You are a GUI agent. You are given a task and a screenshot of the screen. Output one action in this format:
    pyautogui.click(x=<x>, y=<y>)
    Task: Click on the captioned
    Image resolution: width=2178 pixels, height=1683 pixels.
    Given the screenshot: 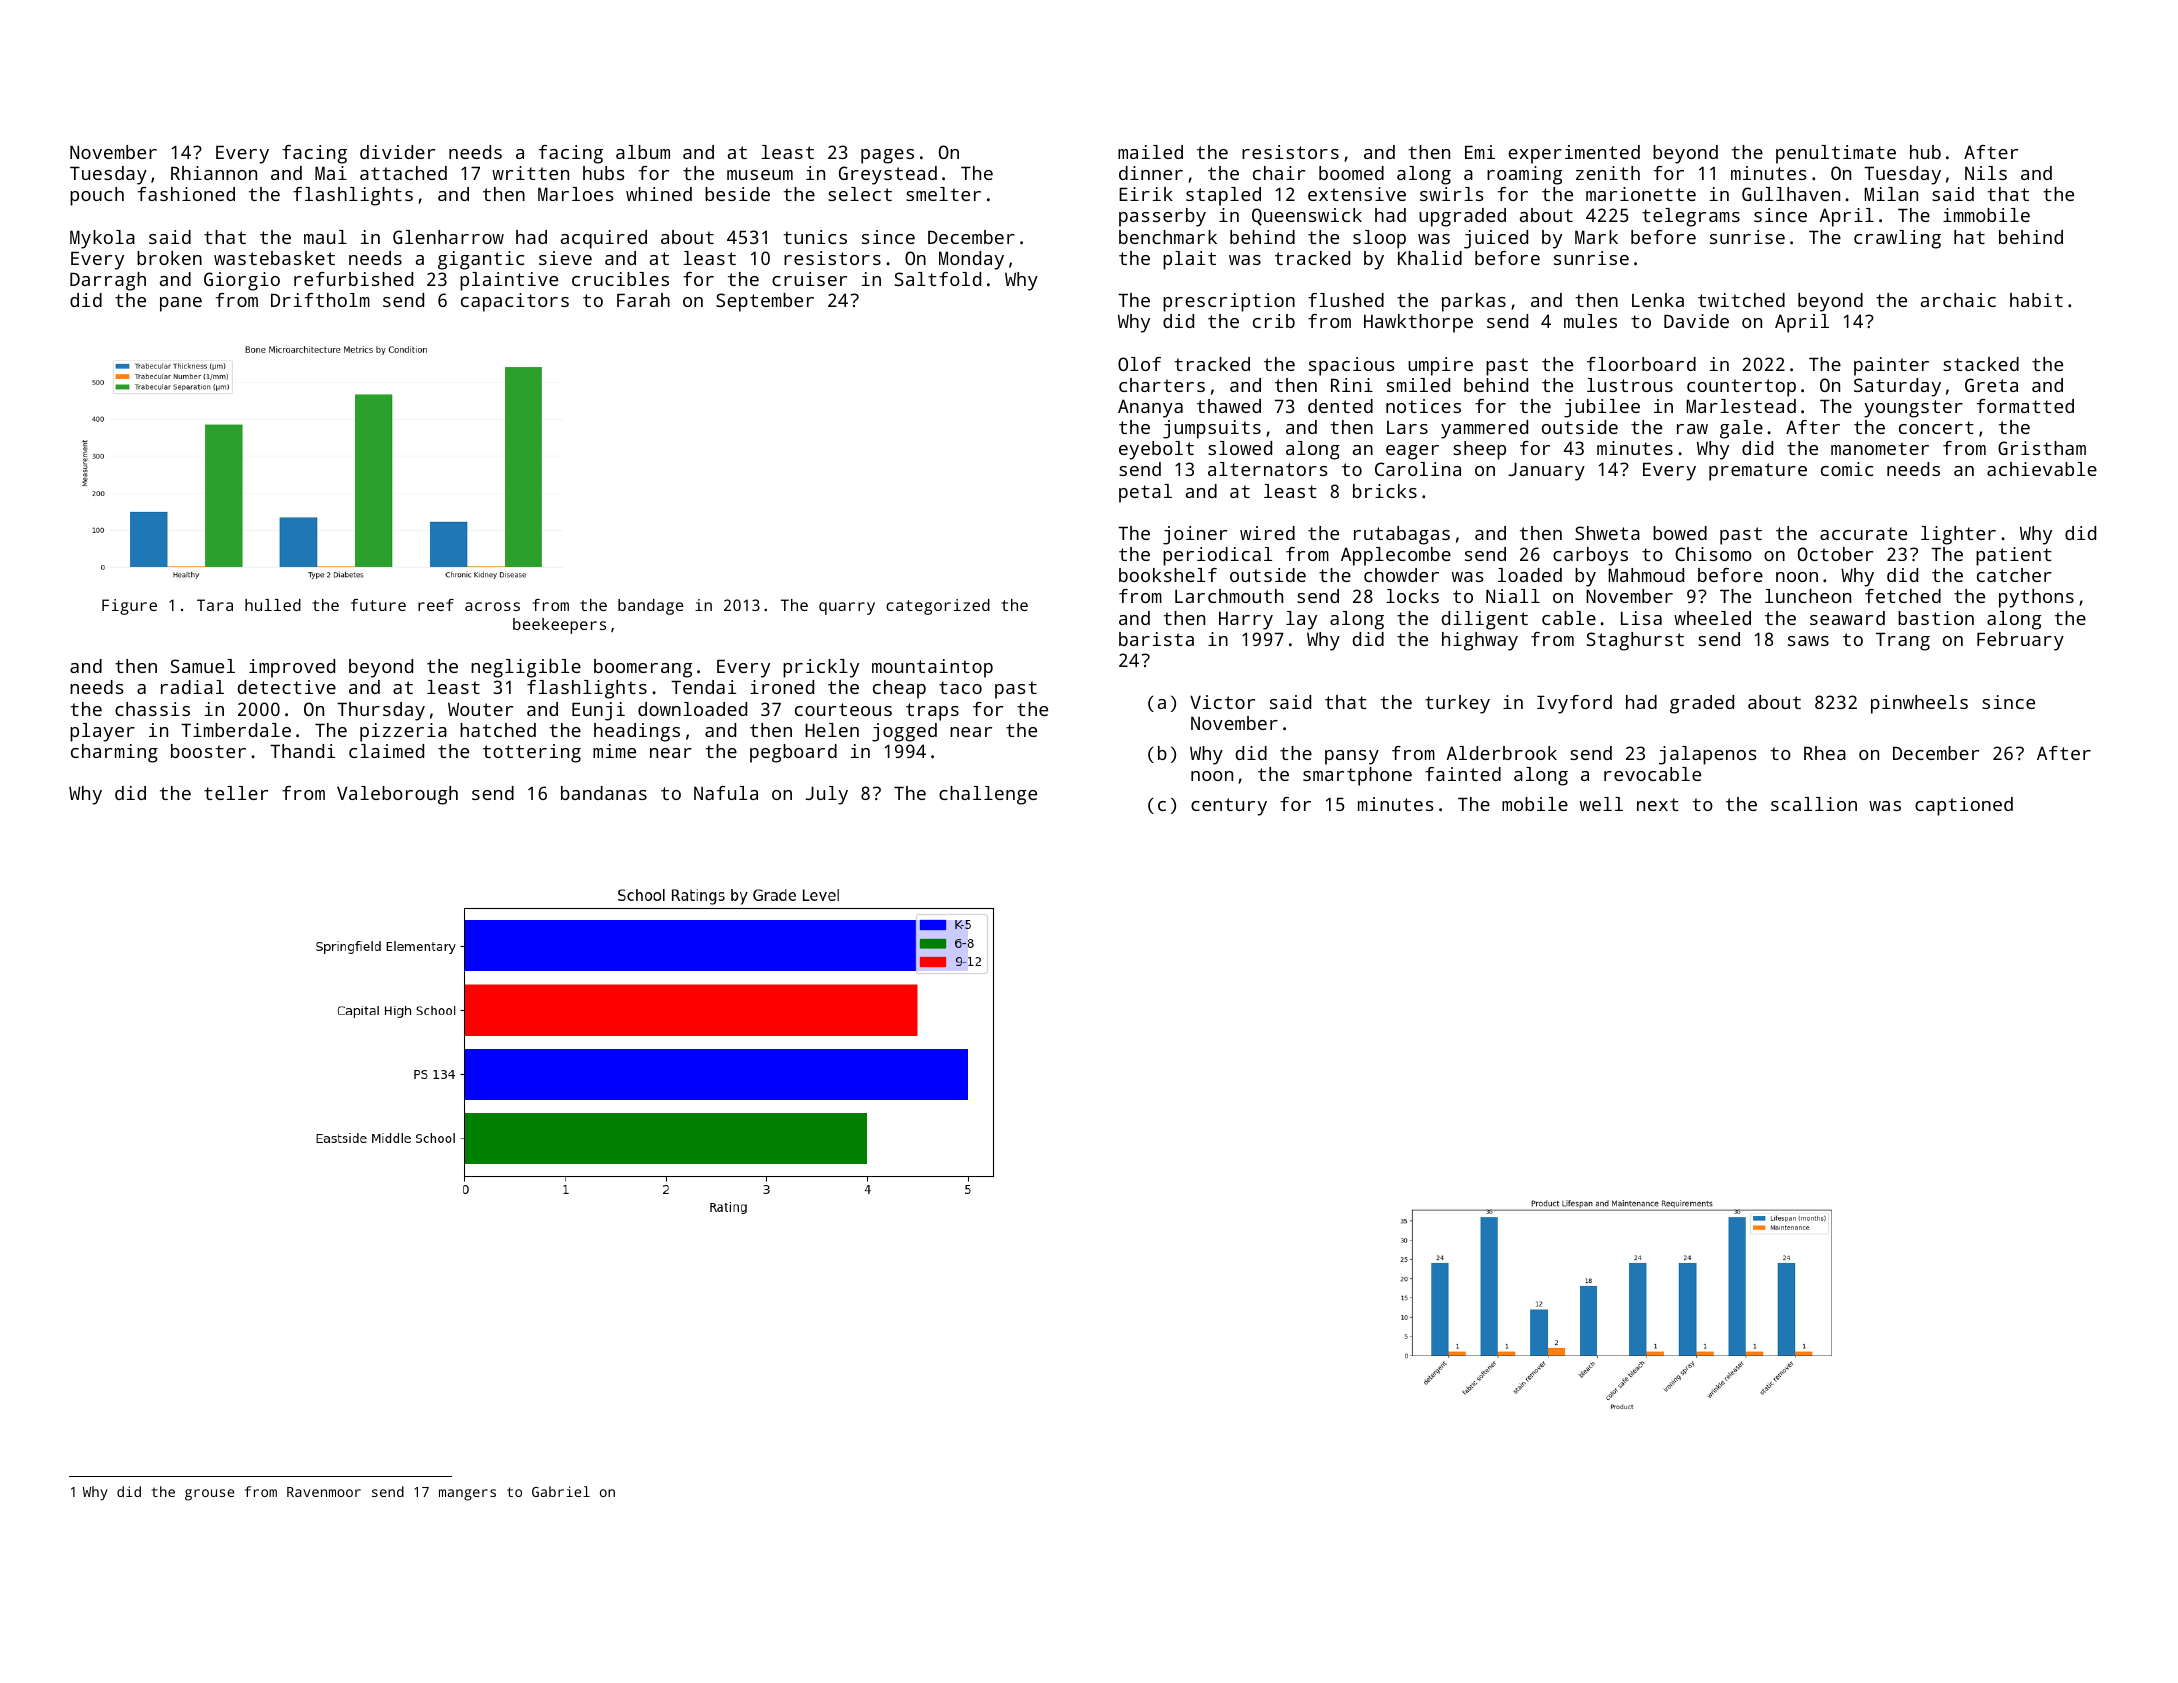 What is the action you would take?
    pyautogui.click(x=1964, y=806)
